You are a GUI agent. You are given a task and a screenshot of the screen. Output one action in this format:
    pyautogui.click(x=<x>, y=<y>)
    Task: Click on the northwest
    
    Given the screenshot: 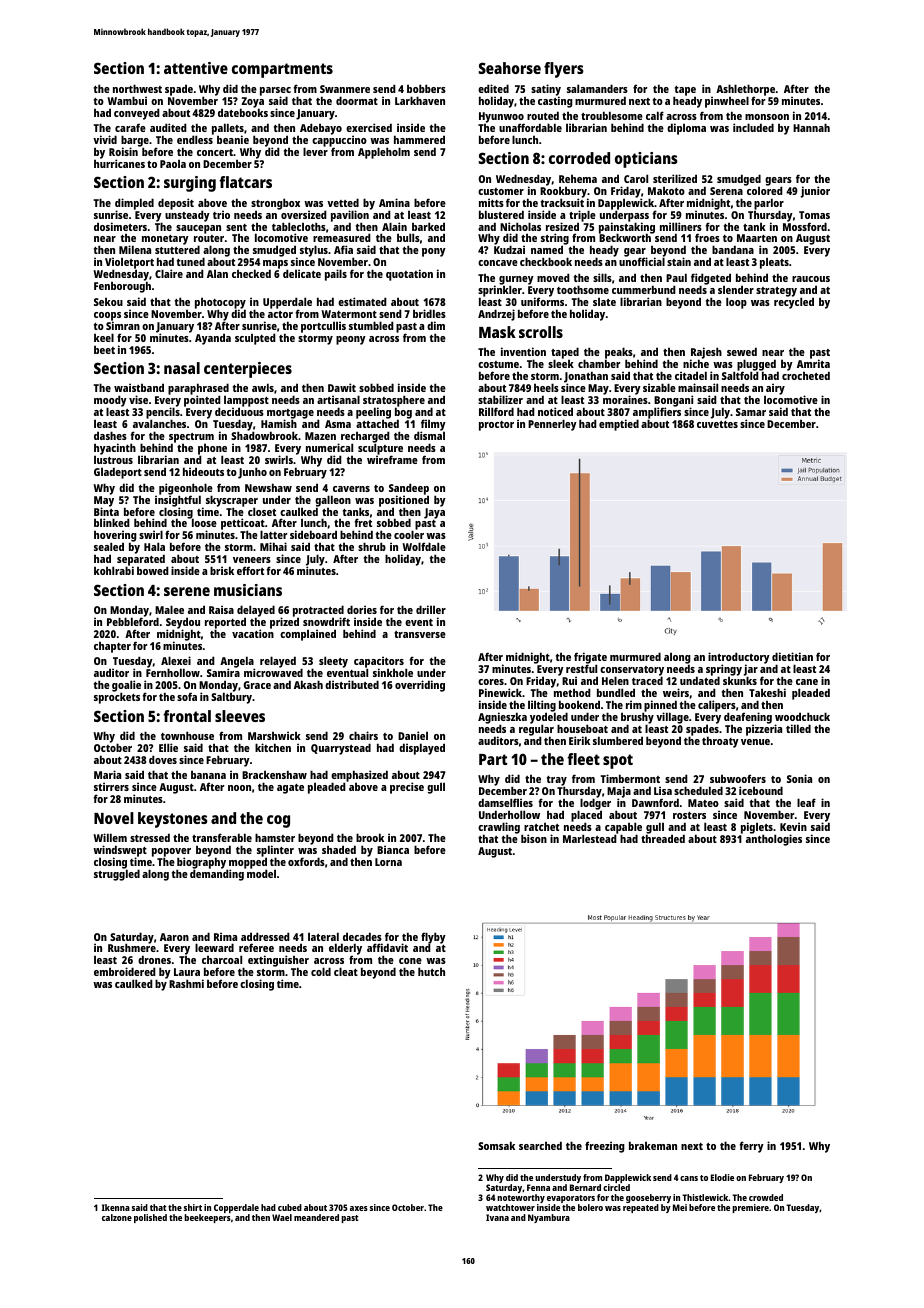 What is the action you would take?
    pyautogui.click(x=137, y=88)
